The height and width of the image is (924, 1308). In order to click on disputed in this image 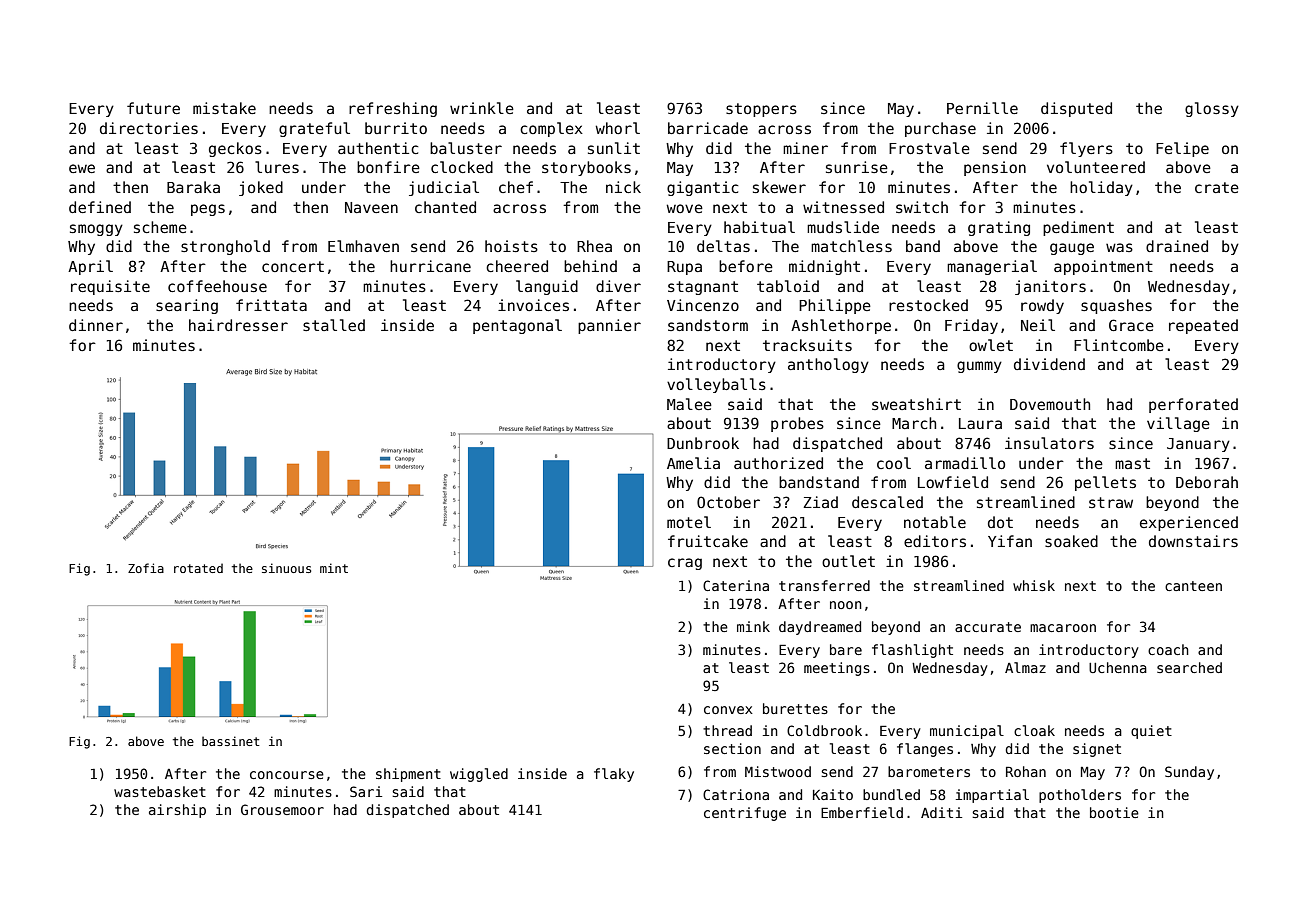, I will do `click(1076, 109)`.
